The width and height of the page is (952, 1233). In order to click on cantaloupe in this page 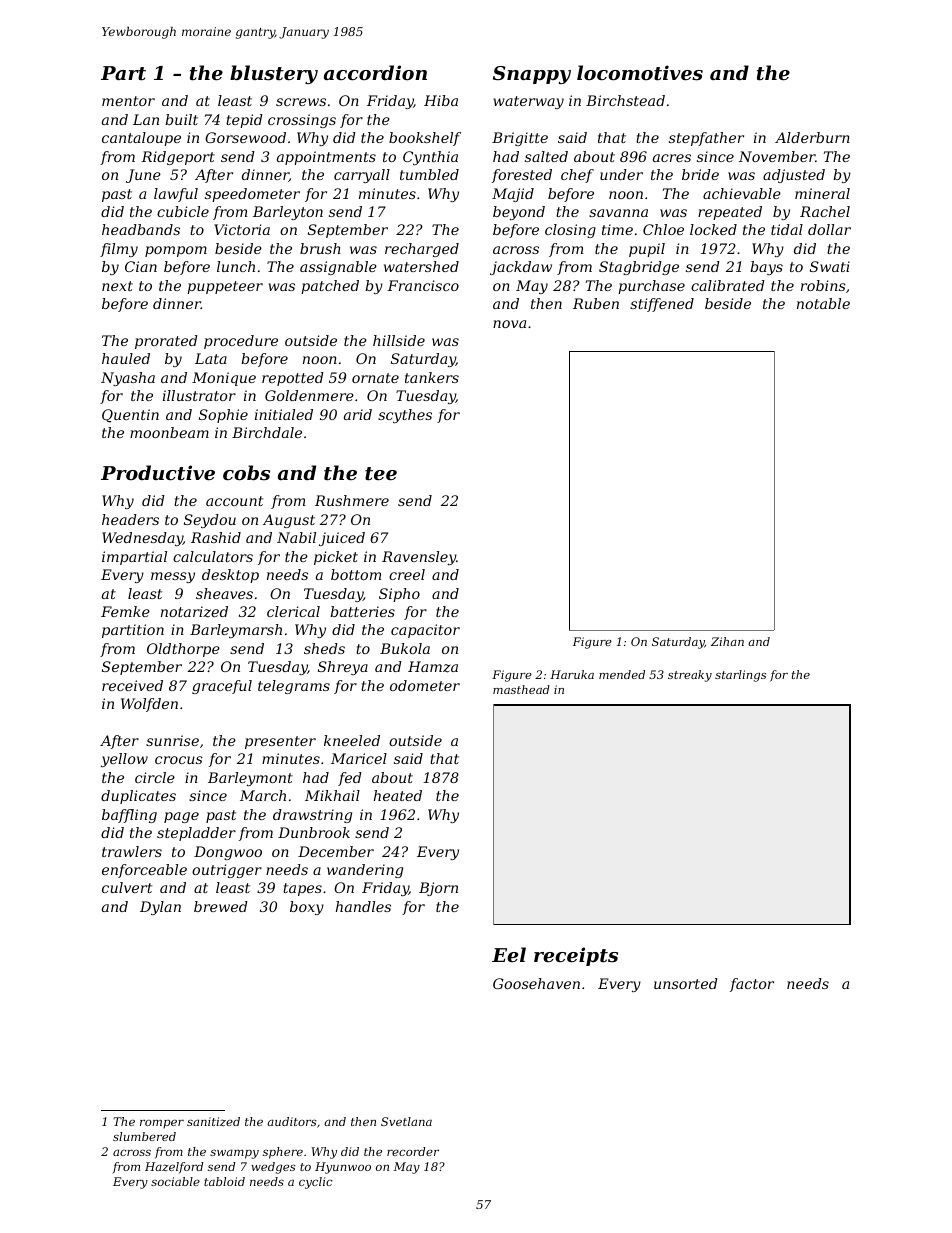, I will do `click(141, 139)`.
